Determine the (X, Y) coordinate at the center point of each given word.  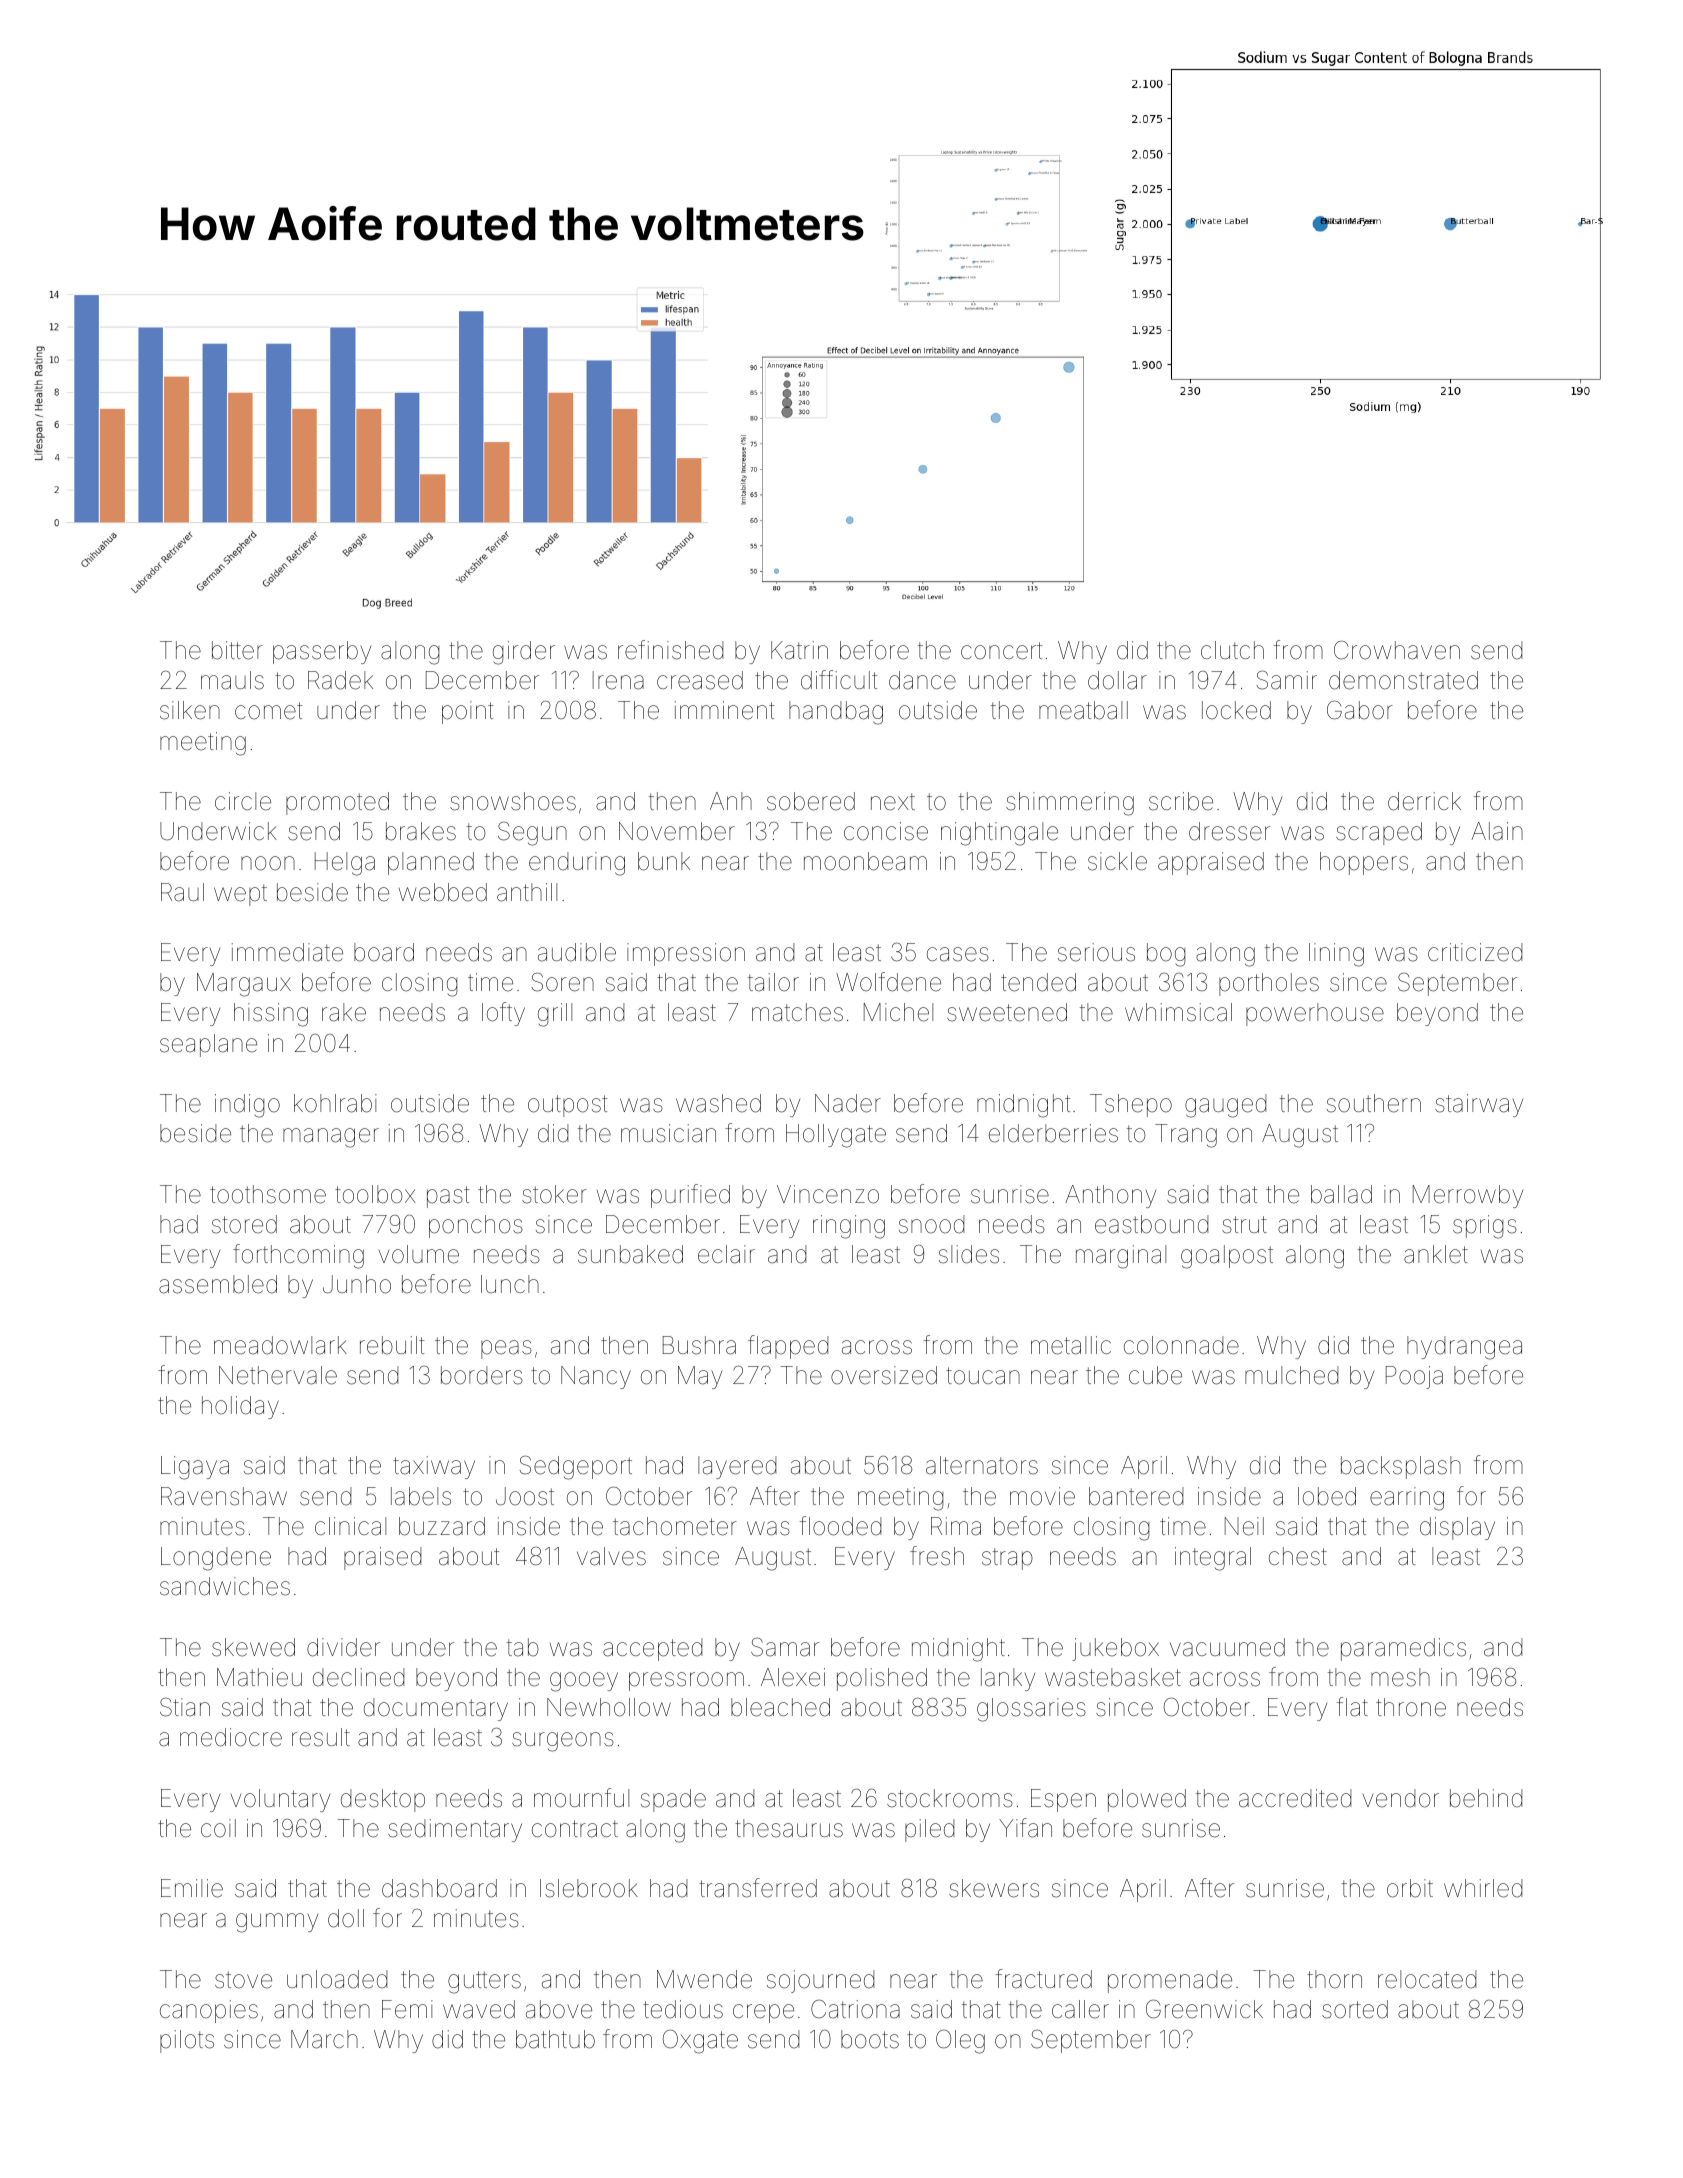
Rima (956, 1526)
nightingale (999, 834)
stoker (554, 1194)
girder (524, 653)
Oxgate (700, 2042)
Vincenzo (828, 1194)
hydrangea (1464, 1348)
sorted (1355, 2009)
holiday (240, 1407)
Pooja (1414, 1377)
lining (1336, 955)
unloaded (337, 1979)
